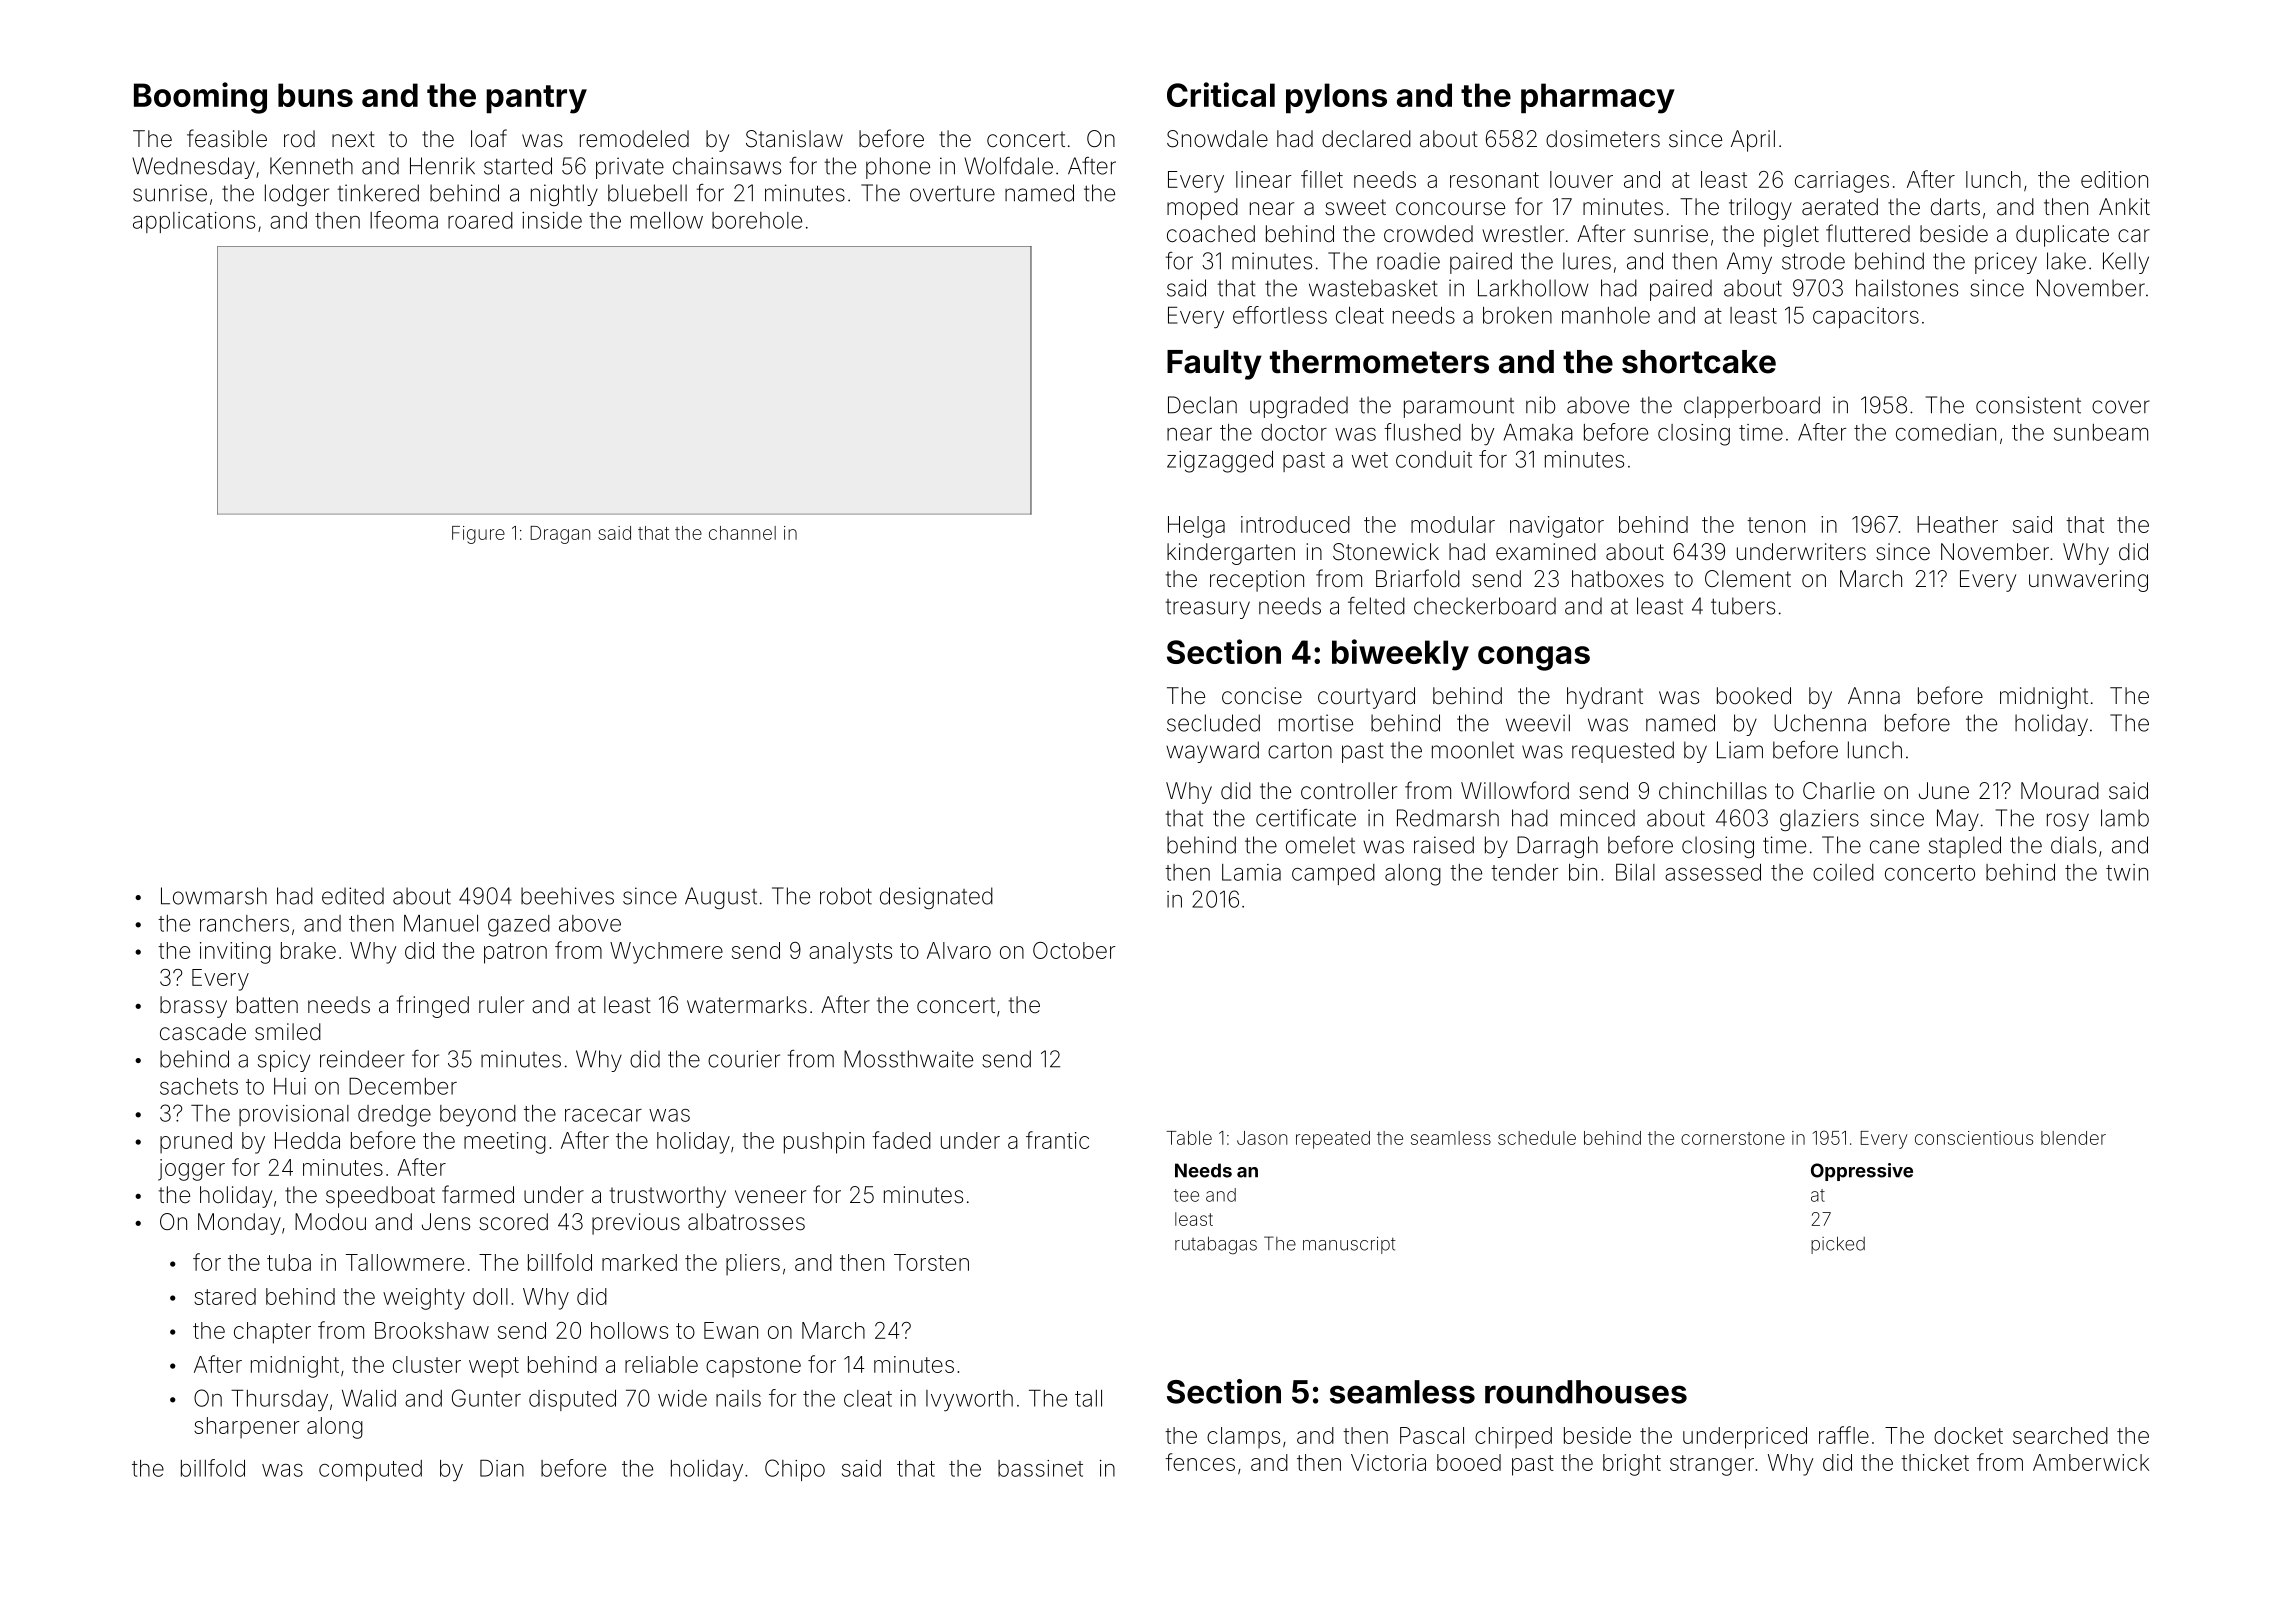 This image has width=2282, height=1614. I want to click on Heather, so click(1957, 524).
